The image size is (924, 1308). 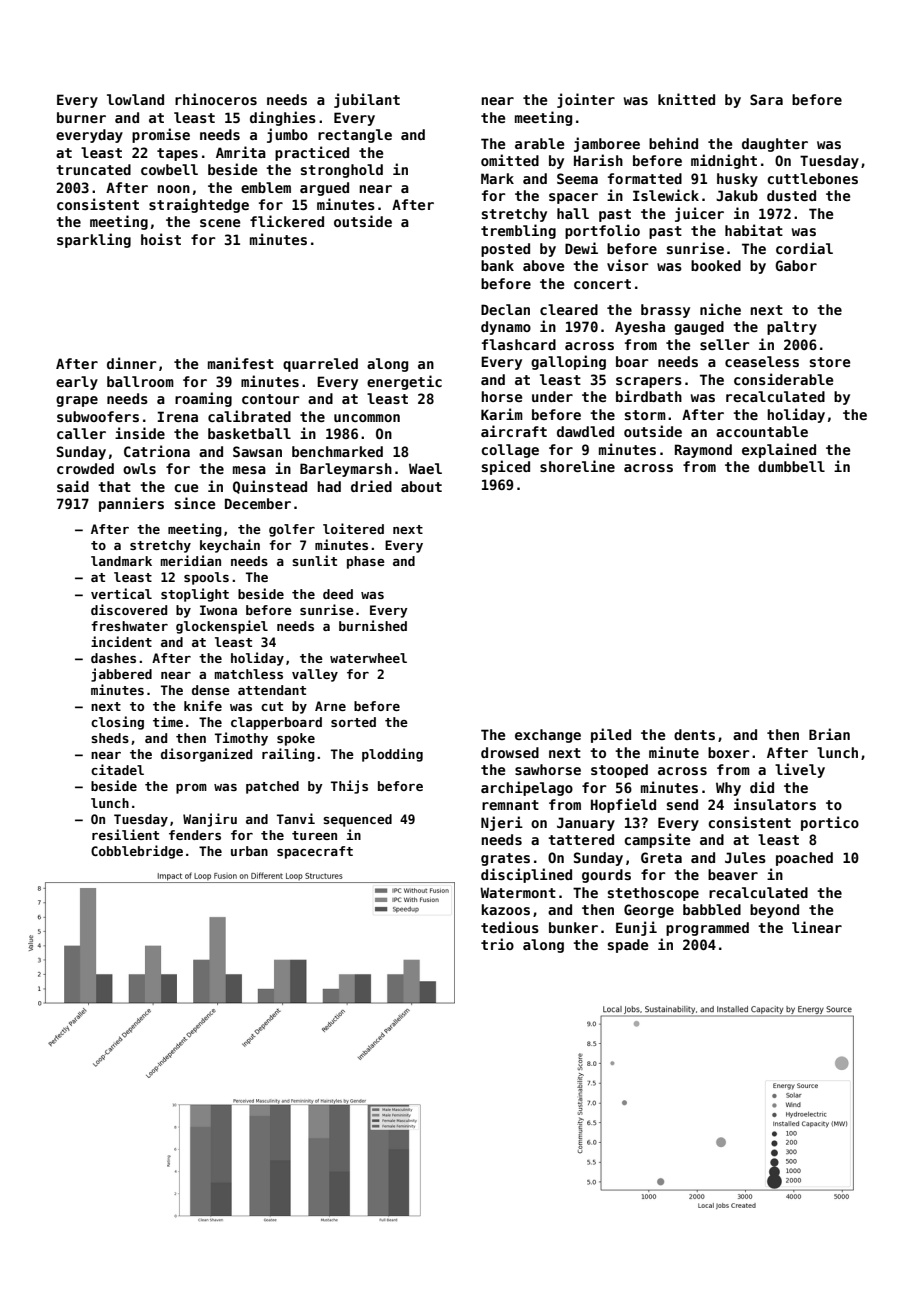 I want to click on dumbbell, so click(x=791, y=466).
